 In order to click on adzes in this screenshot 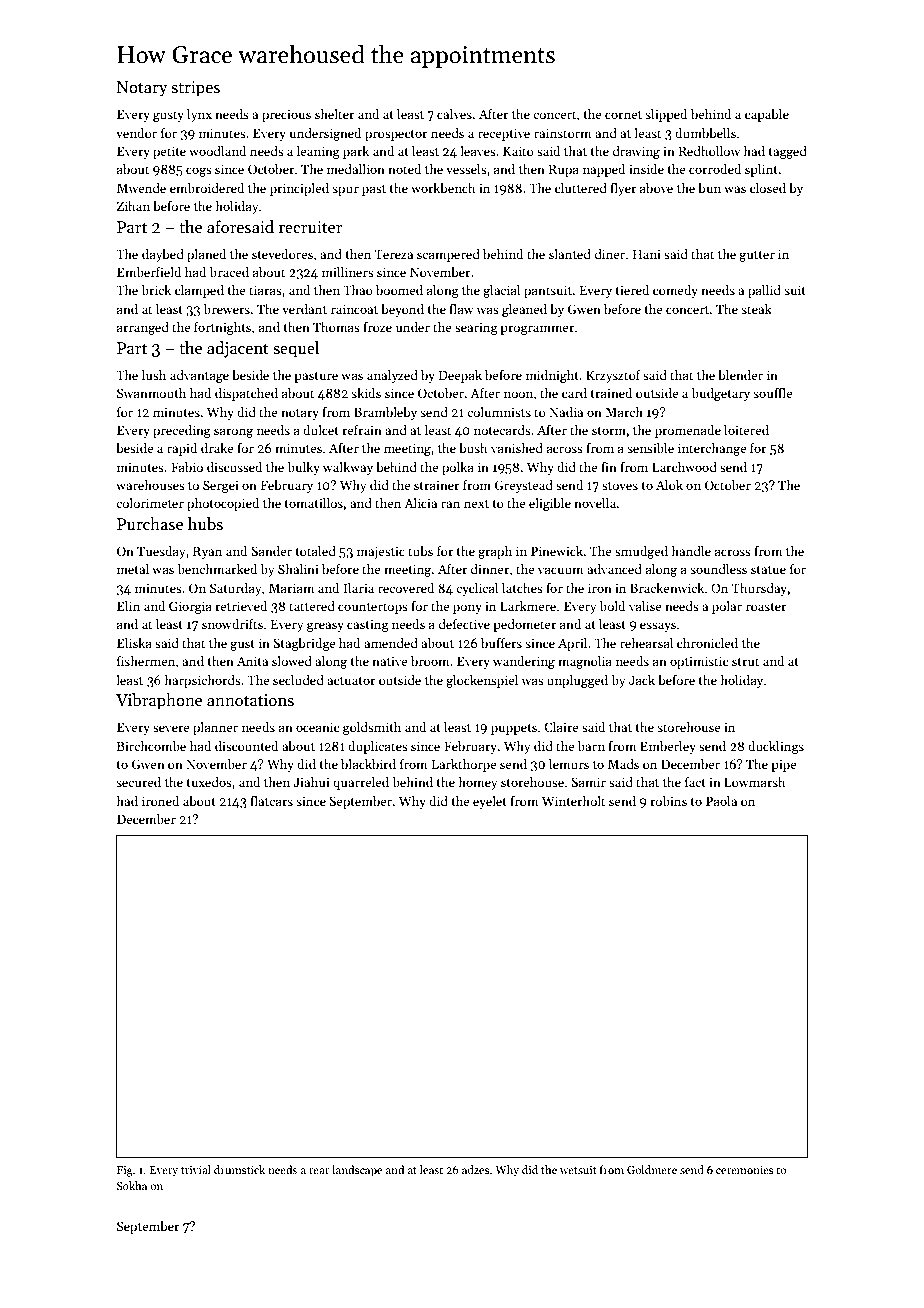, I will do `click(476, 1169)`.
